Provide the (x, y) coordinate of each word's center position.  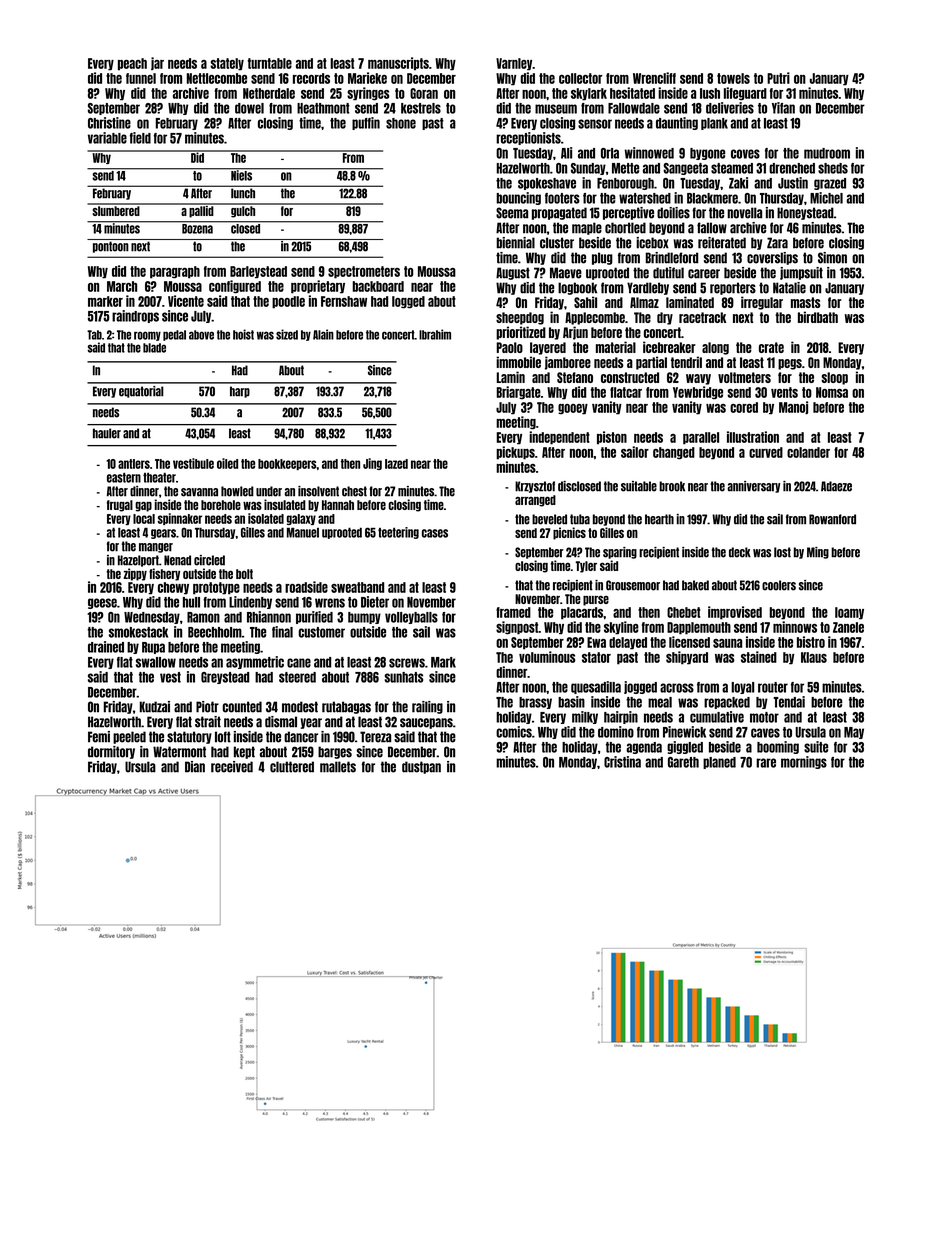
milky (585, 717)
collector (580, 78)
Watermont (179, 752)
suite (816, 747)
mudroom (827, 153)
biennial (515, 243)
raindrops (135, 316)
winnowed (649, 153)
